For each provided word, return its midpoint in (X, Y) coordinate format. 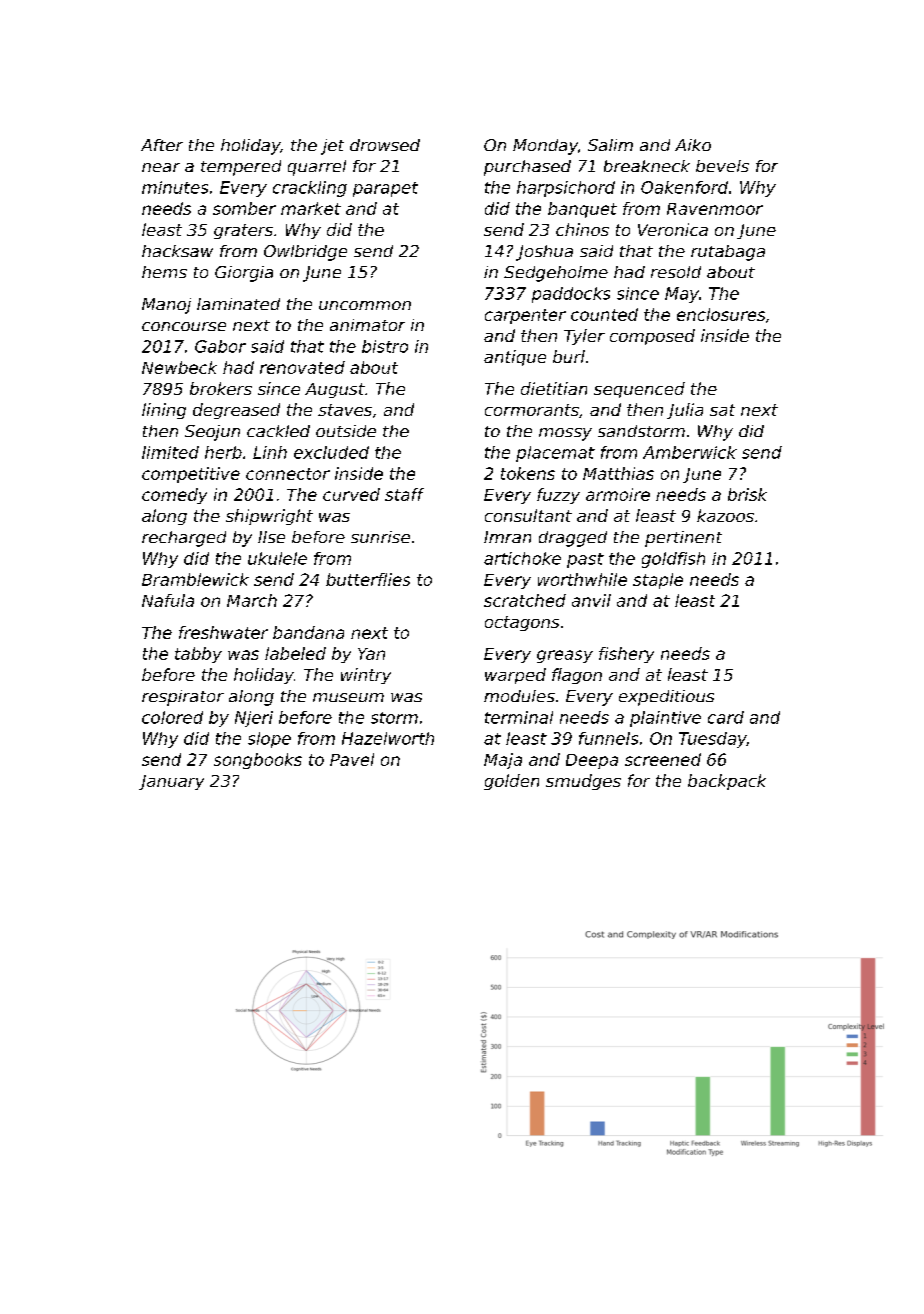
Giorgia (244, 274)
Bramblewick (195, 579)
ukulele (277, 558)
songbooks (258, 761)
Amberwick (690, 452)
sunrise (380, 537)
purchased (527, 168)
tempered (241, 168)
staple (658, 581)
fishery (626, 655)
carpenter (525, 316)
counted (604, 314)
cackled (278, 431)
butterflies (368, 579)
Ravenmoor (715, 209)
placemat (555, 454)
